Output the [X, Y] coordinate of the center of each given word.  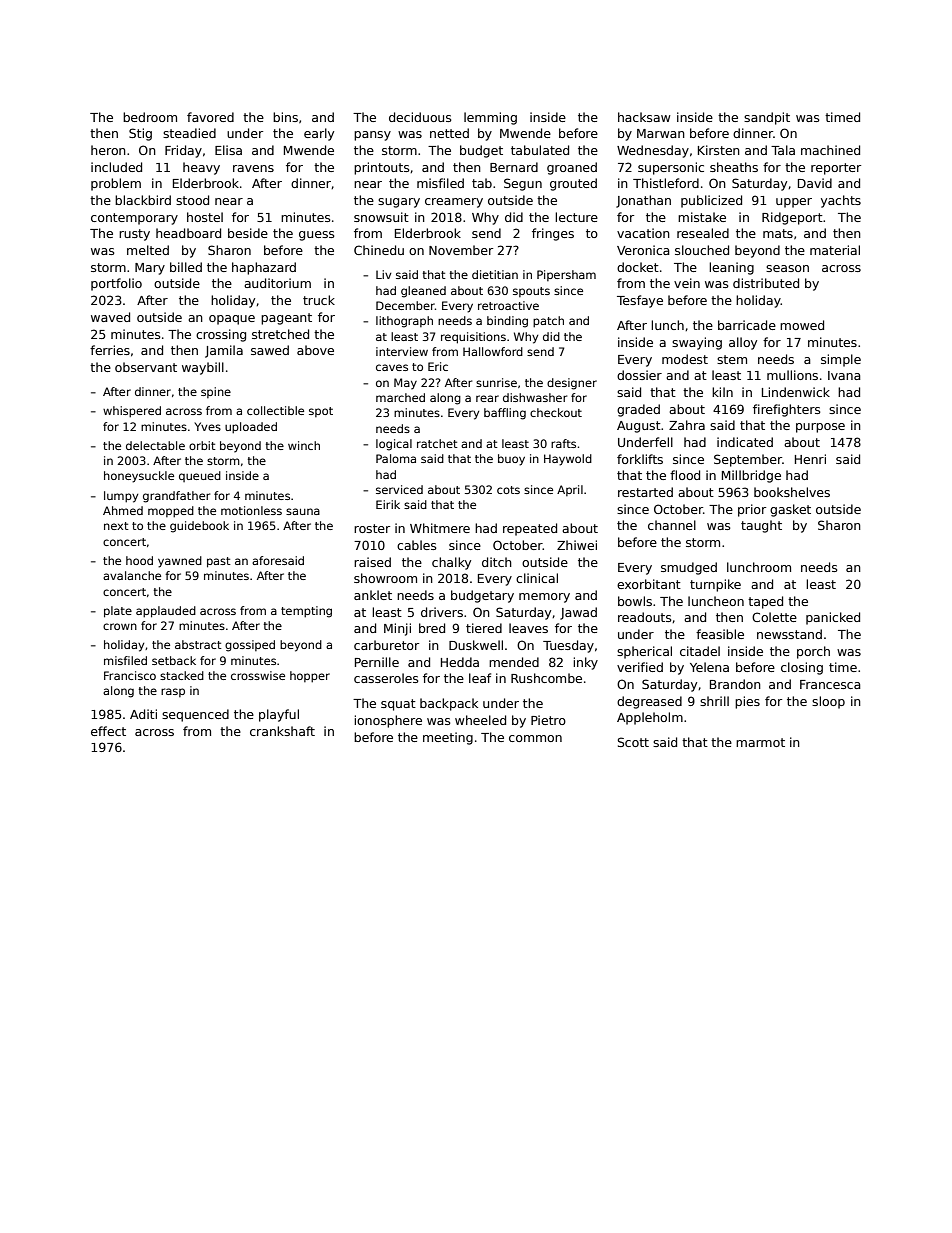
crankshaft [282, 731]
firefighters [787, 410]
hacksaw [644, 117]
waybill [203, 368]
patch [548, 322]
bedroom [150, 117]
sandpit [767, 118]
